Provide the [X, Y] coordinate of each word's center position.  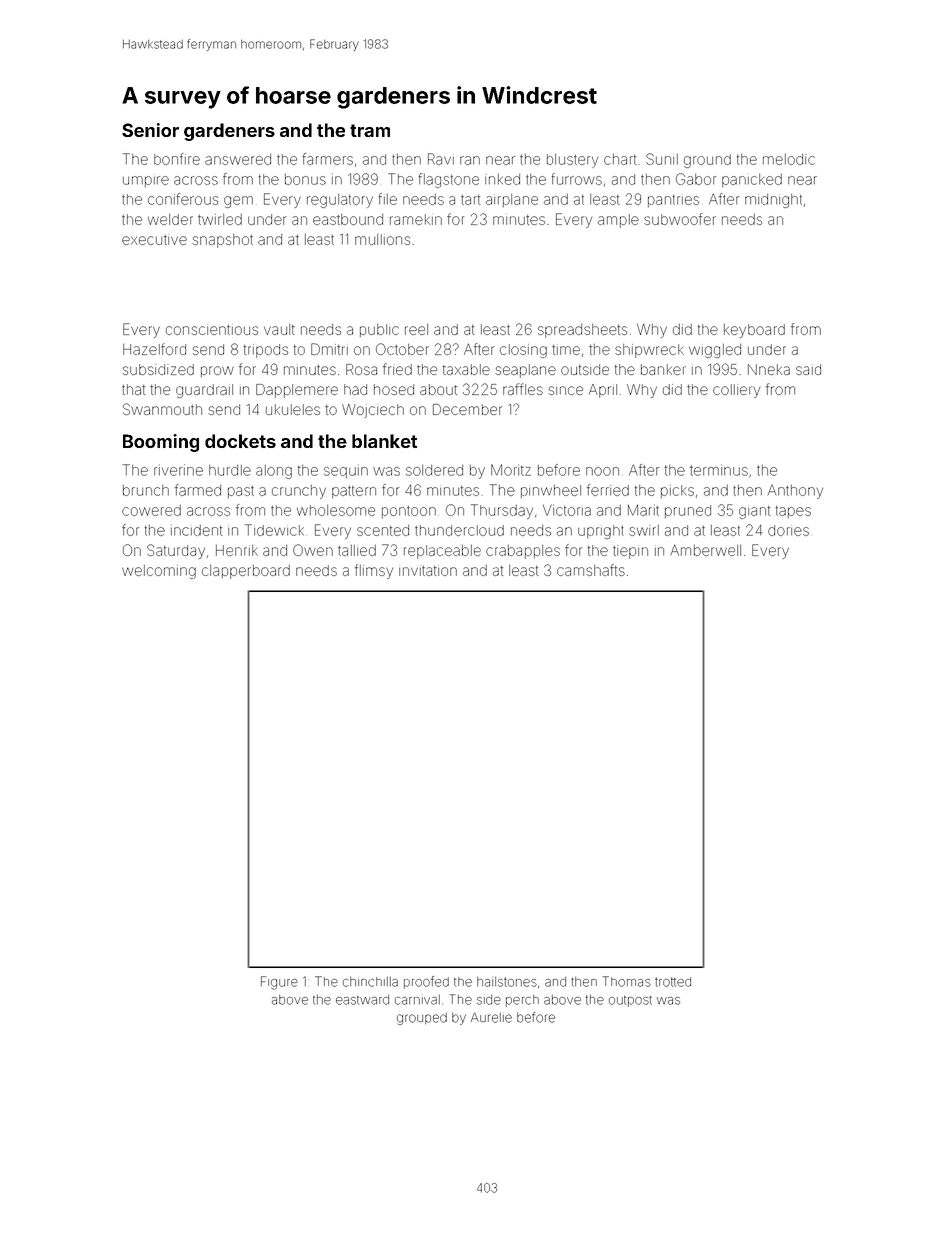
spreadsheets [582, 331]
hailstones [507, 981]
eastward [362, 1000]
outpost [630, 1001]
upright [601, 532]
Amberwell [705, 550]
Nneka [769, 369]
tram [370, 130]
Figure [279, 983]
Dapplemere [297, 391]
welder [170, 219]
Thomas [627, 981]
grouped [422, 1019]
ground [707, 161]
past [241, 492]
